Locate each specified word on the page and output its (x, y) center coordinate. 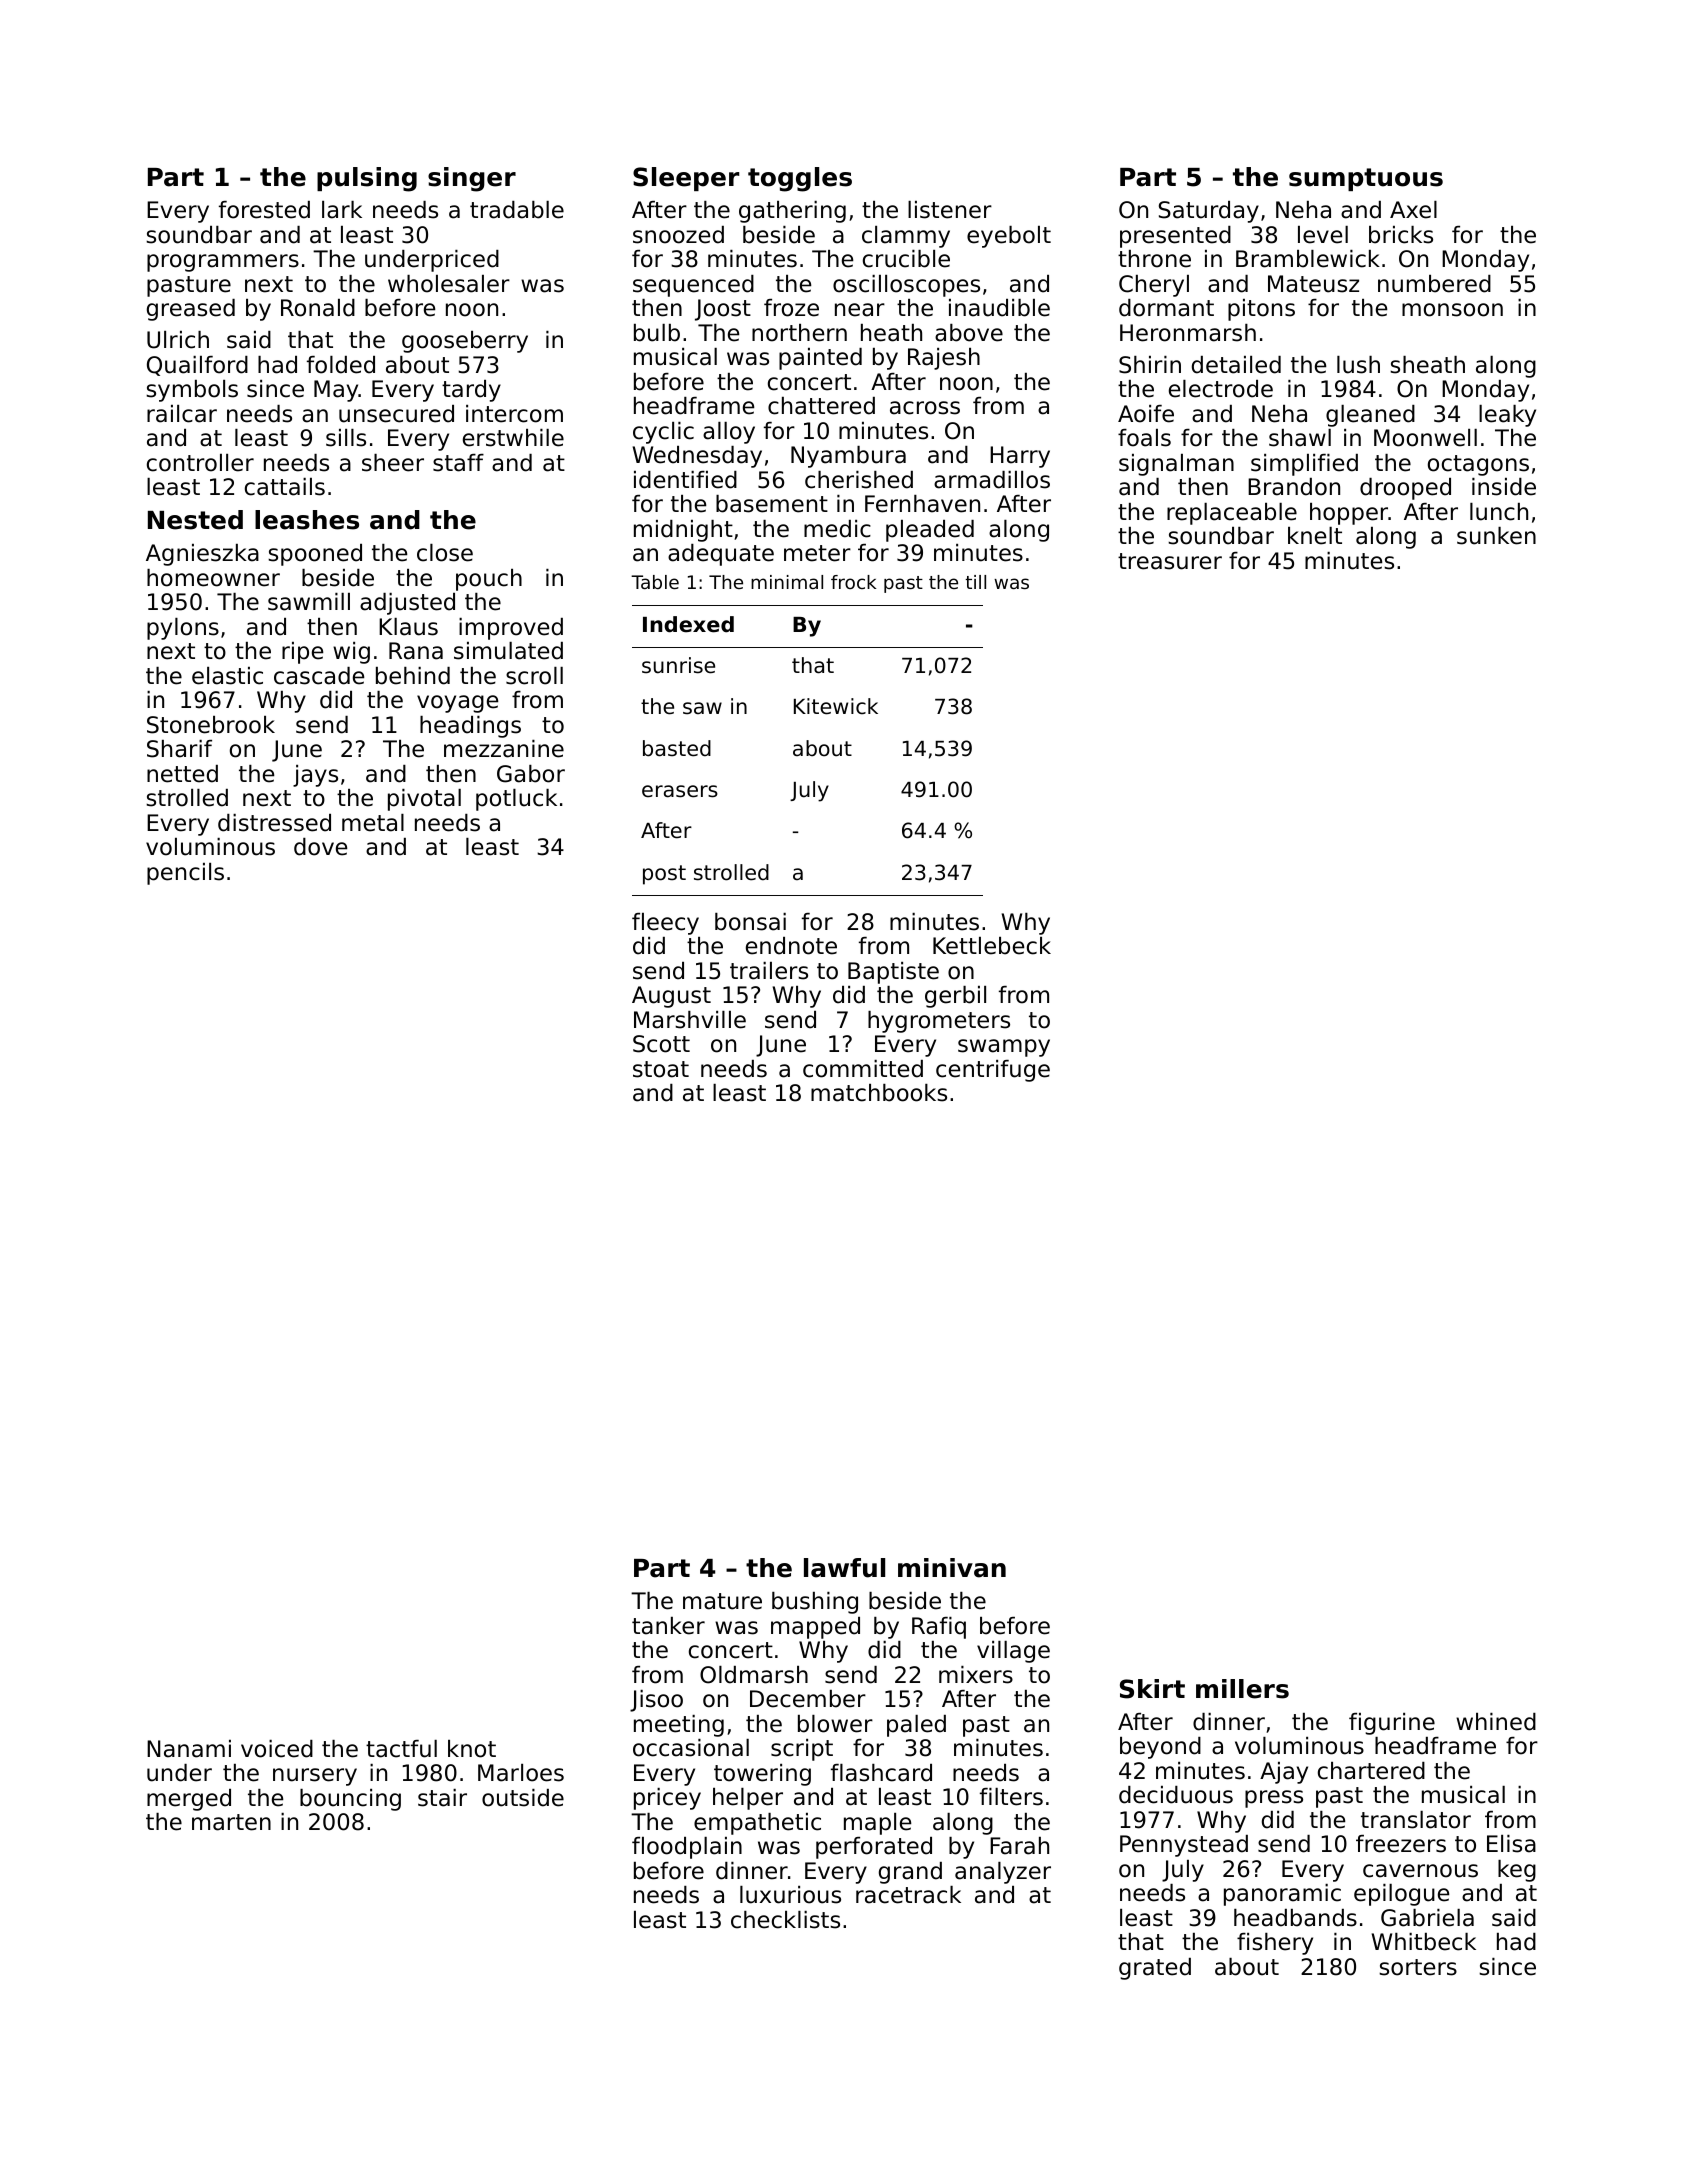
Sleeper (686, 179)
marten (231, 1822)
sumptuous (1366, 179)
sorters (1418, 1967)
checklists (785, 1920)
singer (472, 179)
